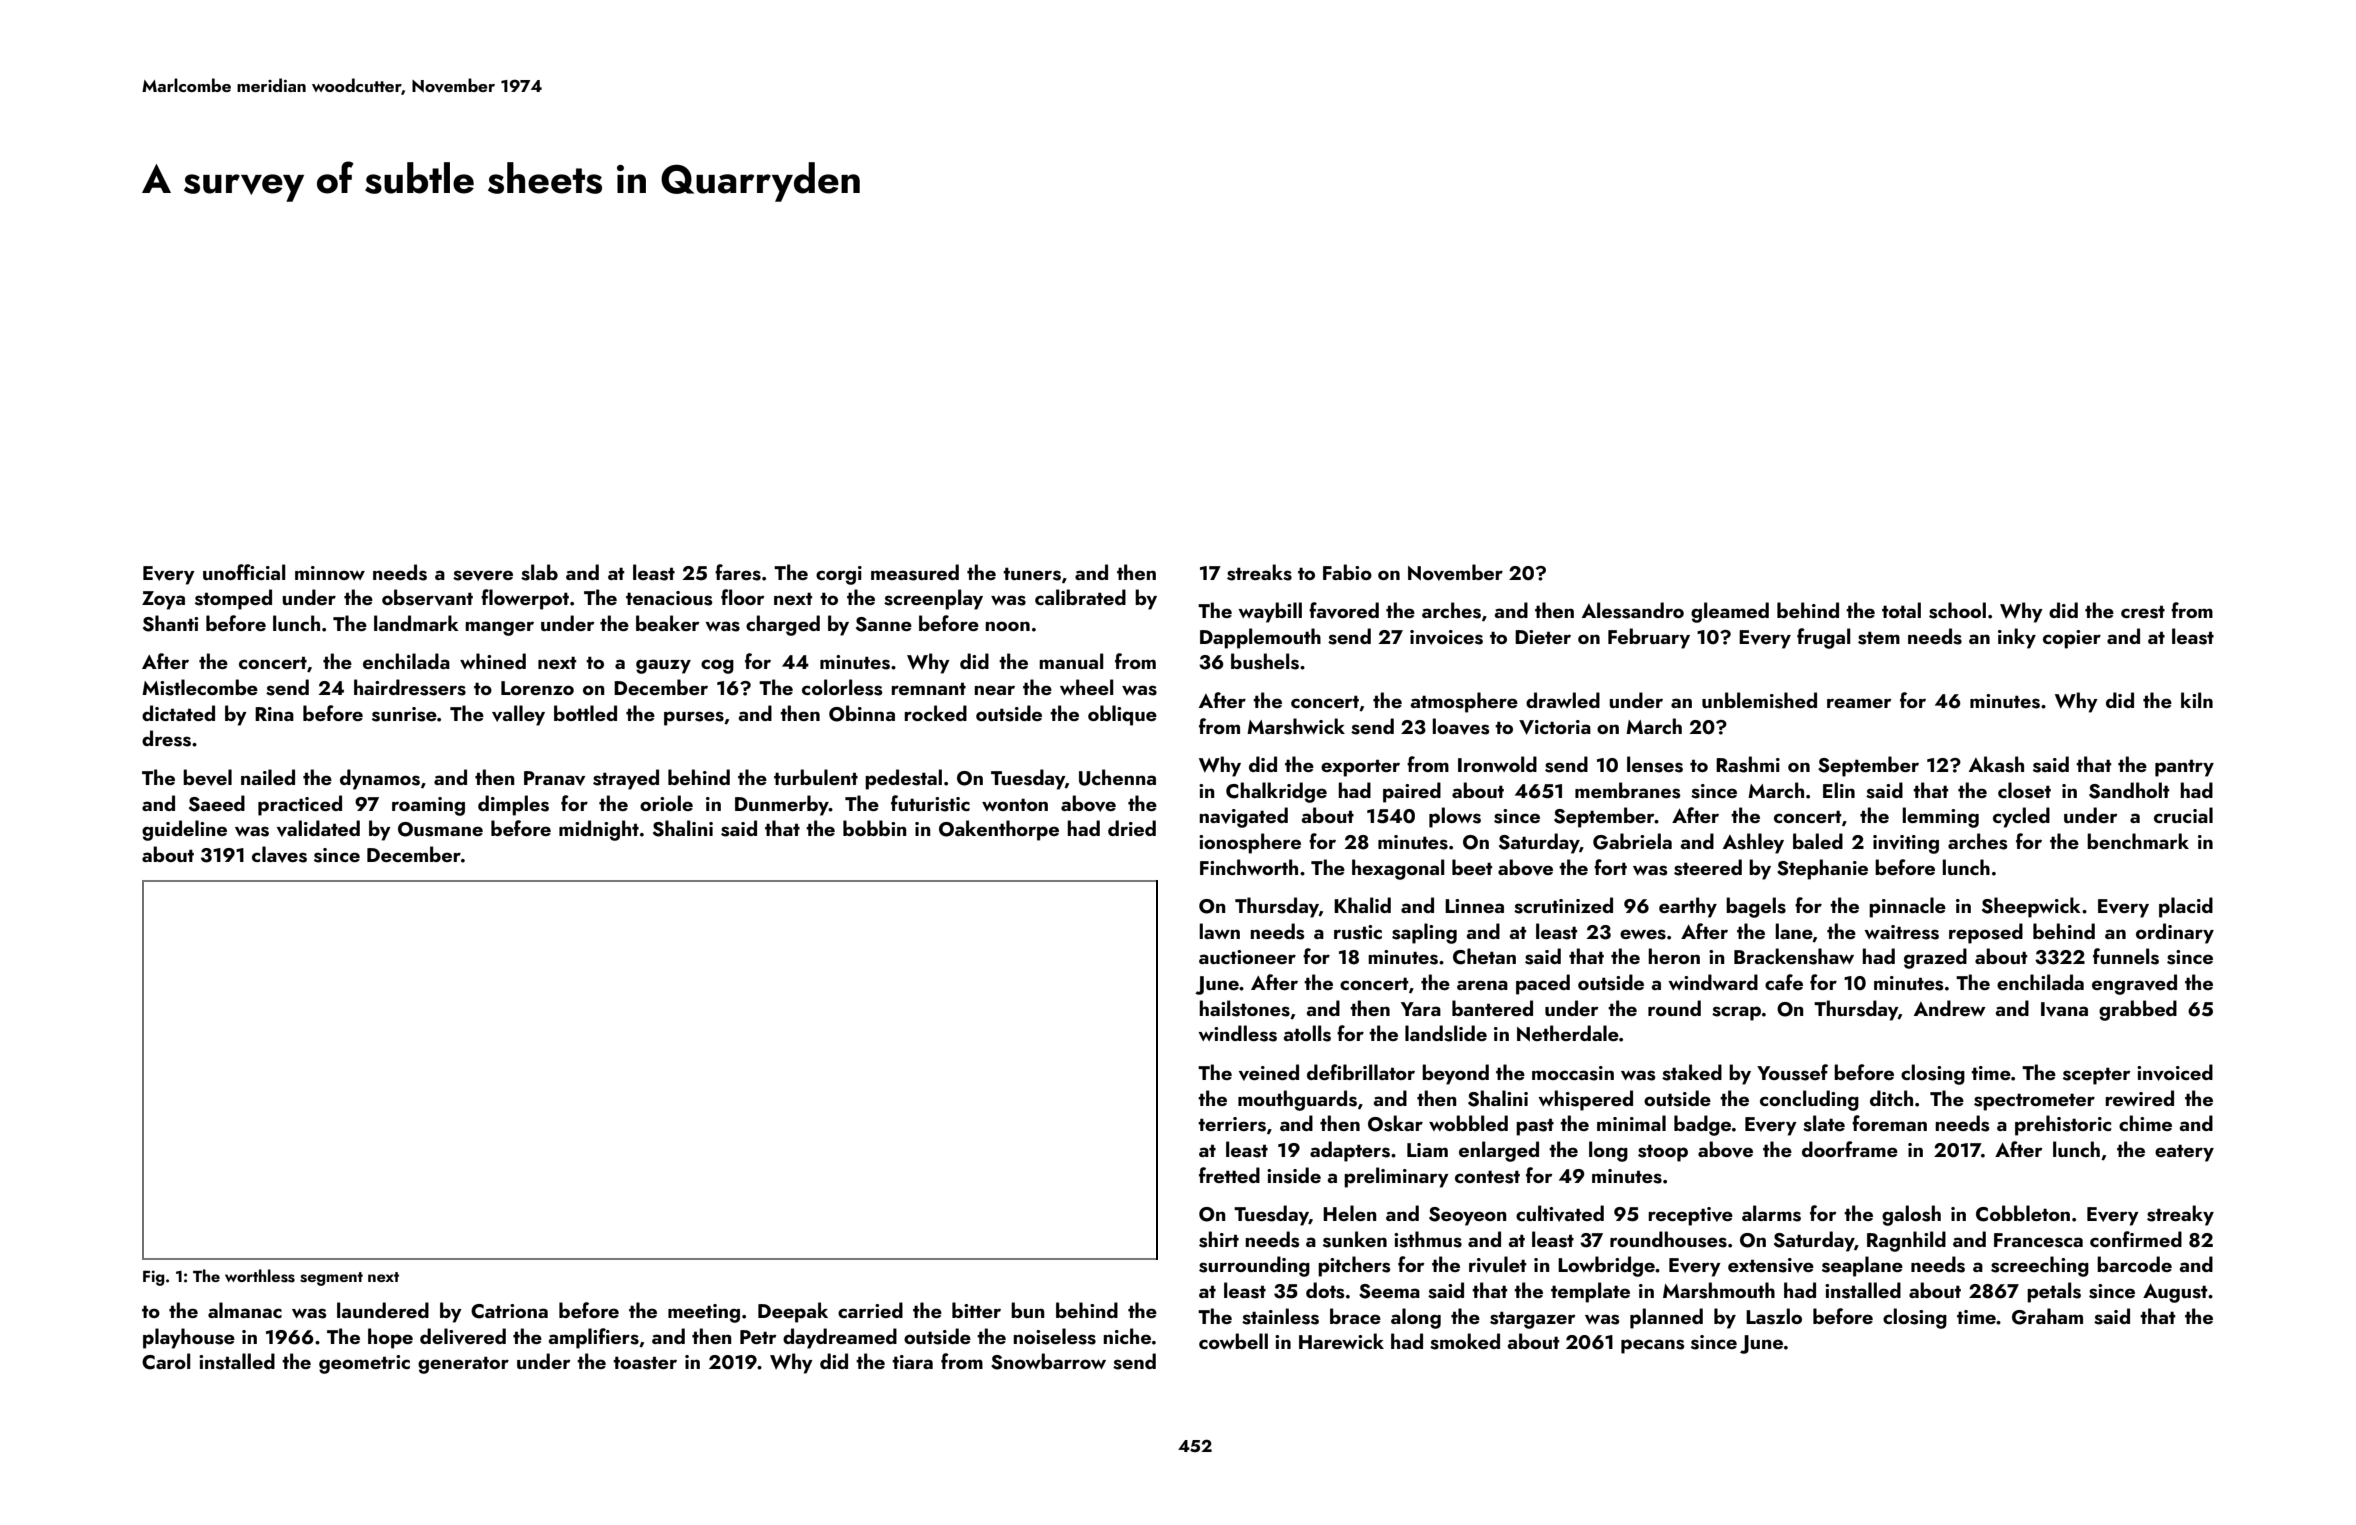  Describe the element at coordinates (1244, 1008) in the screenshot. I see `hailstones` at that location.
